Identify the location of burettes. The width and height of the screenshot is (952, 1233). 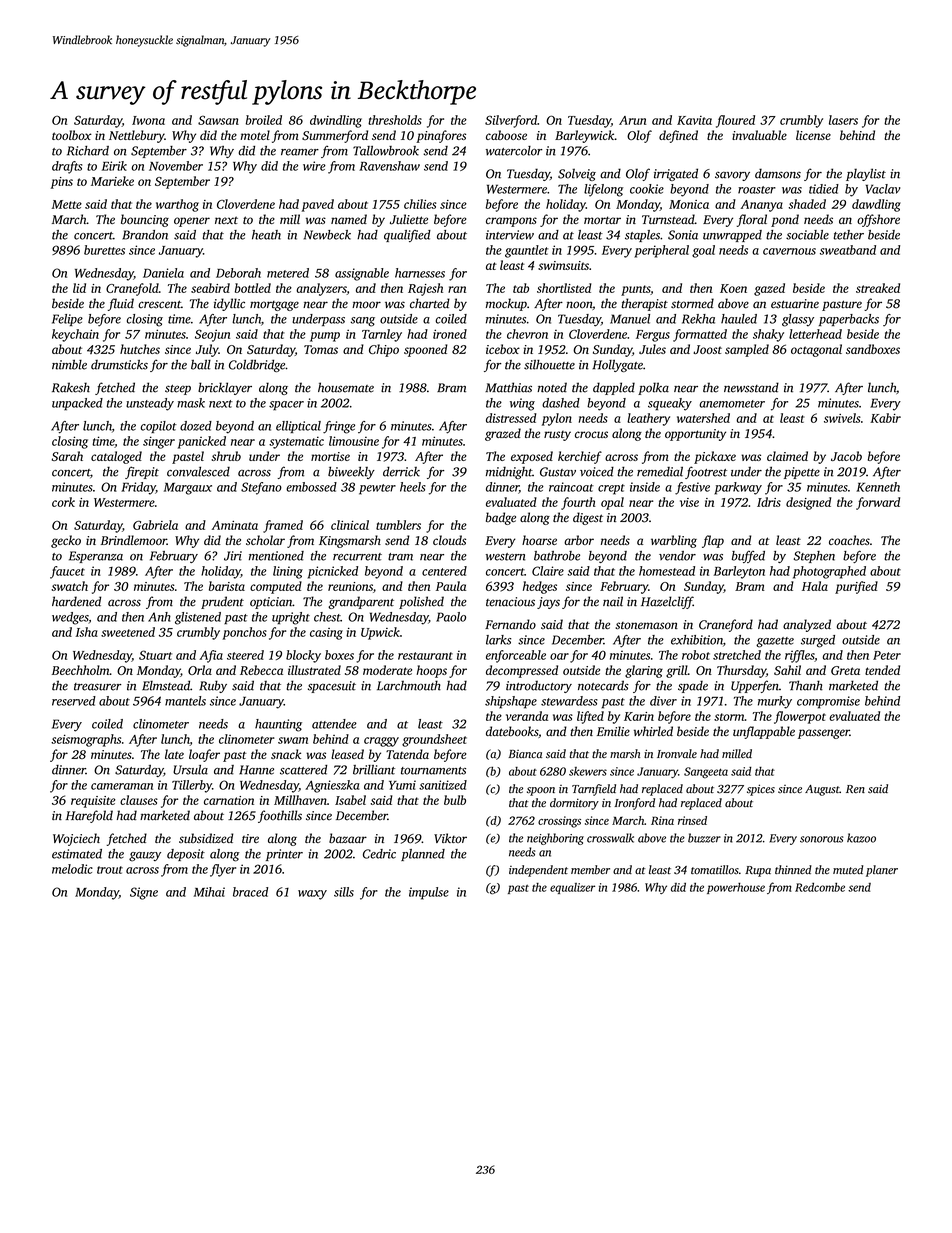
(104, 250).
